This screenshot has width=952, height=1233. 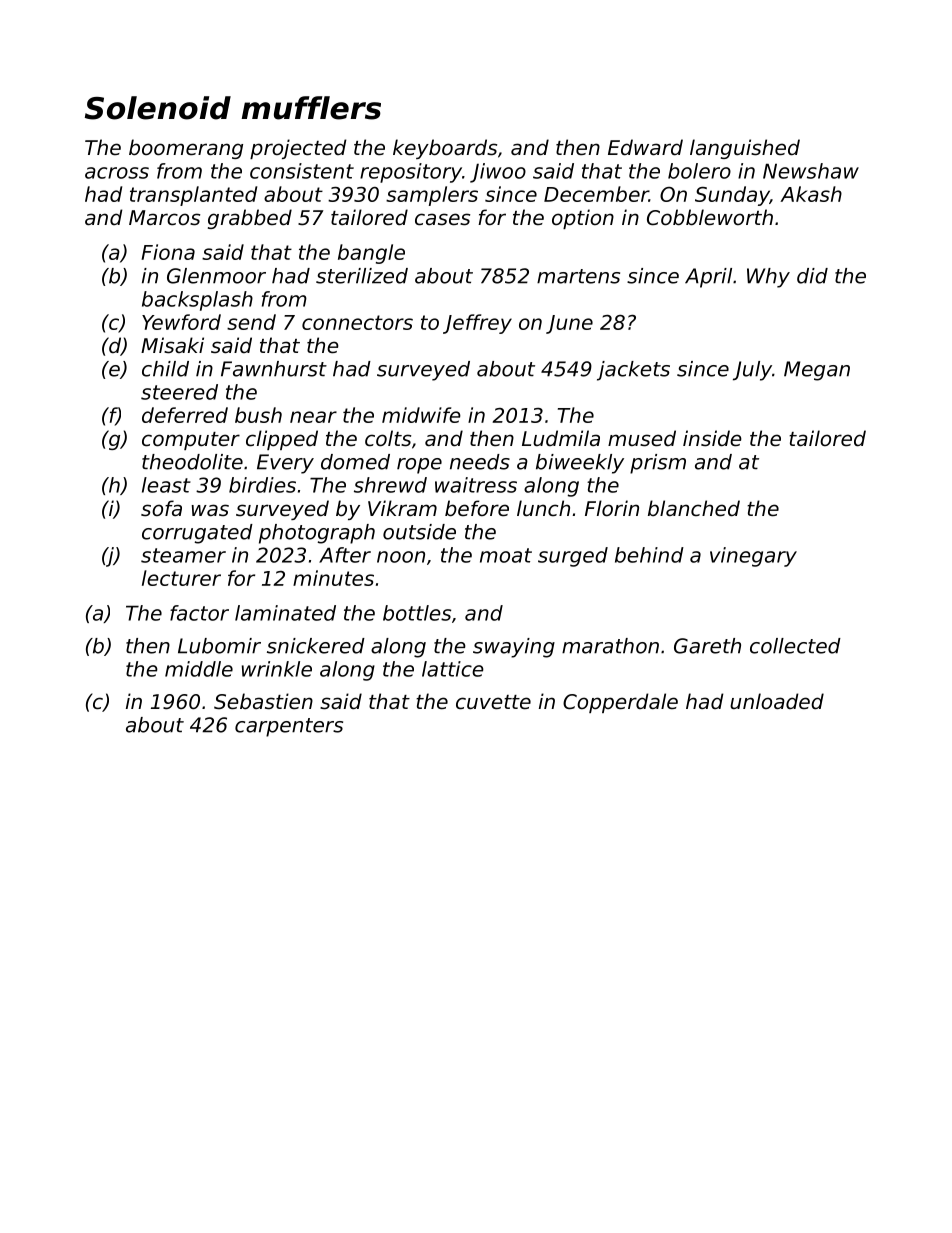 What do you see at coordinates (199, 669) in the screenshot?
I see `middle` at bounding box center [199, 669].
